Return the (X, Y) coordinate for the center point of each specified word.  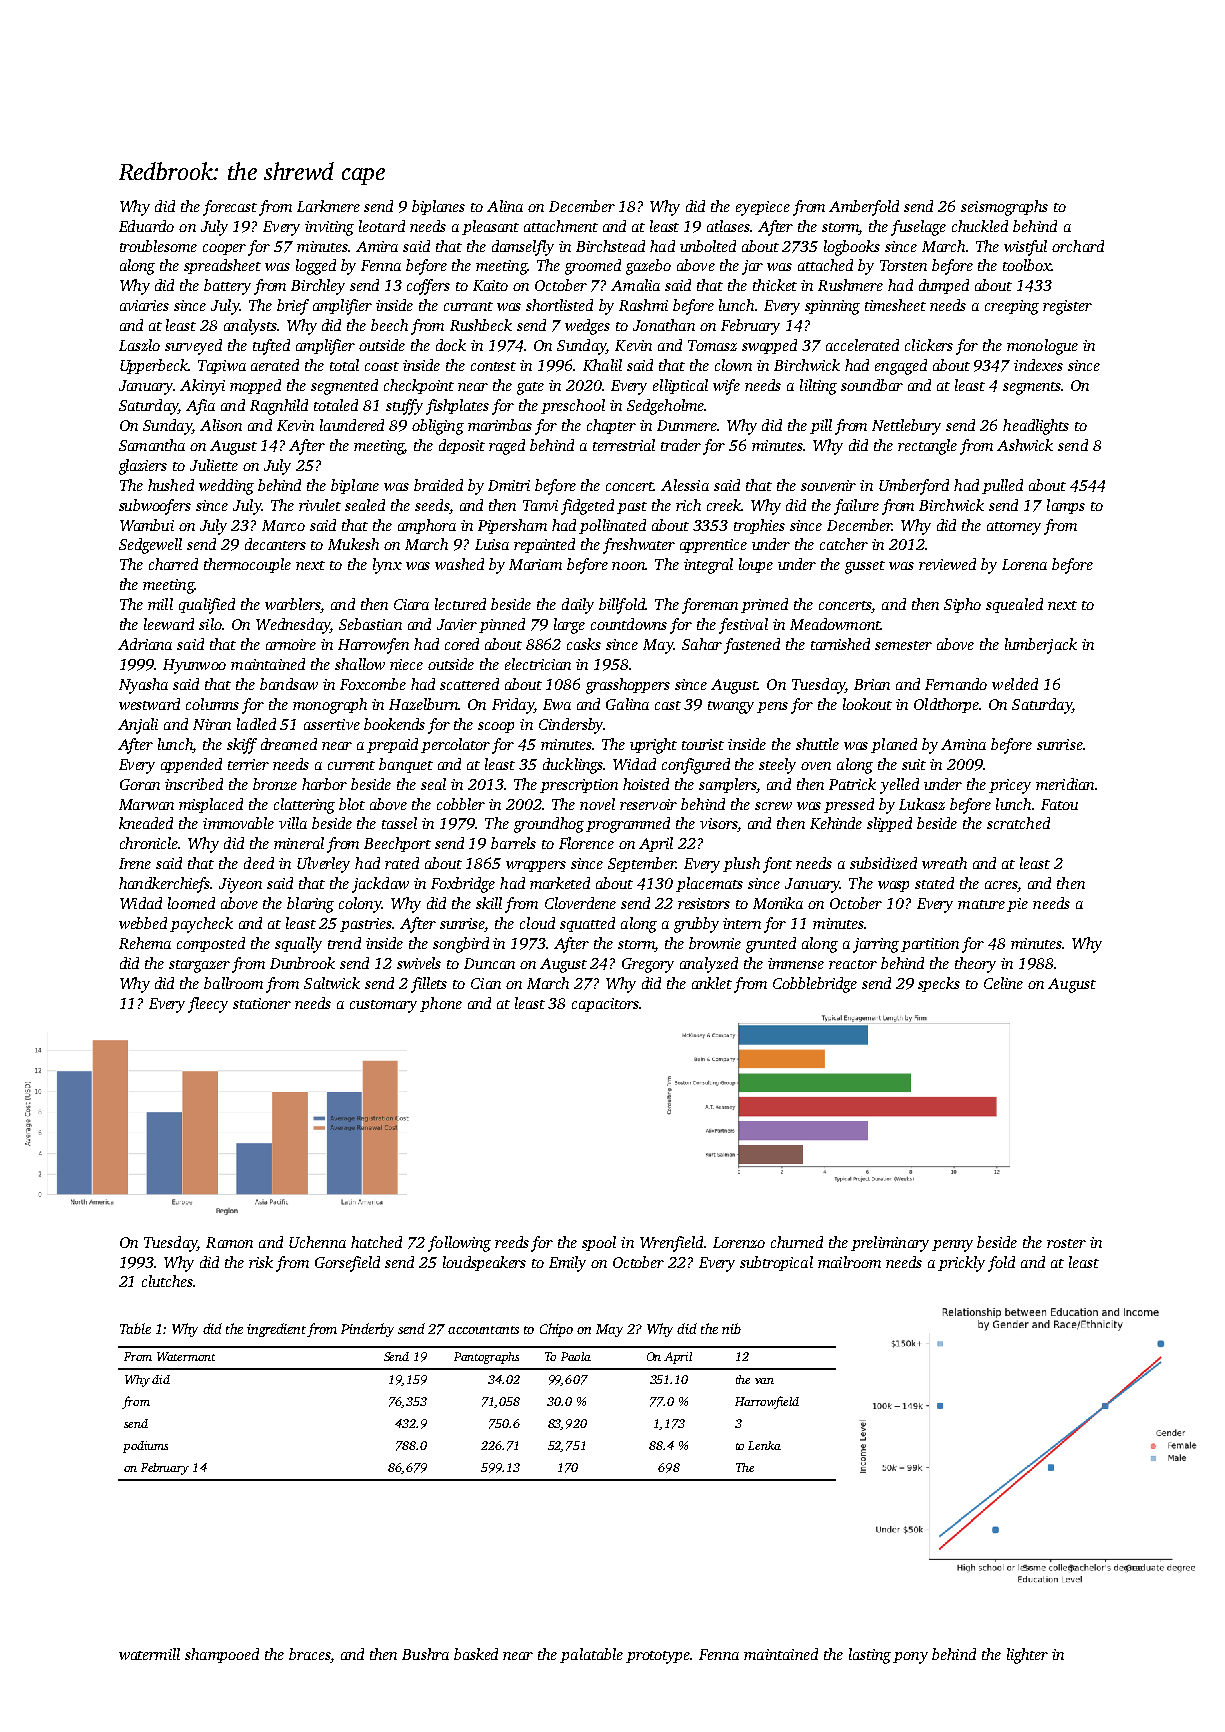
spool (599, 1243)
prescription (579, 786)
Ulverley (323, 865)
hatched (376, 1242)
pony (910, 1658)
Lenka (764, 1445)
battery (227, 287)
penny (952, 1246)
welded (1015, 684)
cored (462, 644)
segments (1032, 388)
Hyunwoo (194, 666)
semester (903, 645)
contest (493, 366)
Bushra (425, 1654)
